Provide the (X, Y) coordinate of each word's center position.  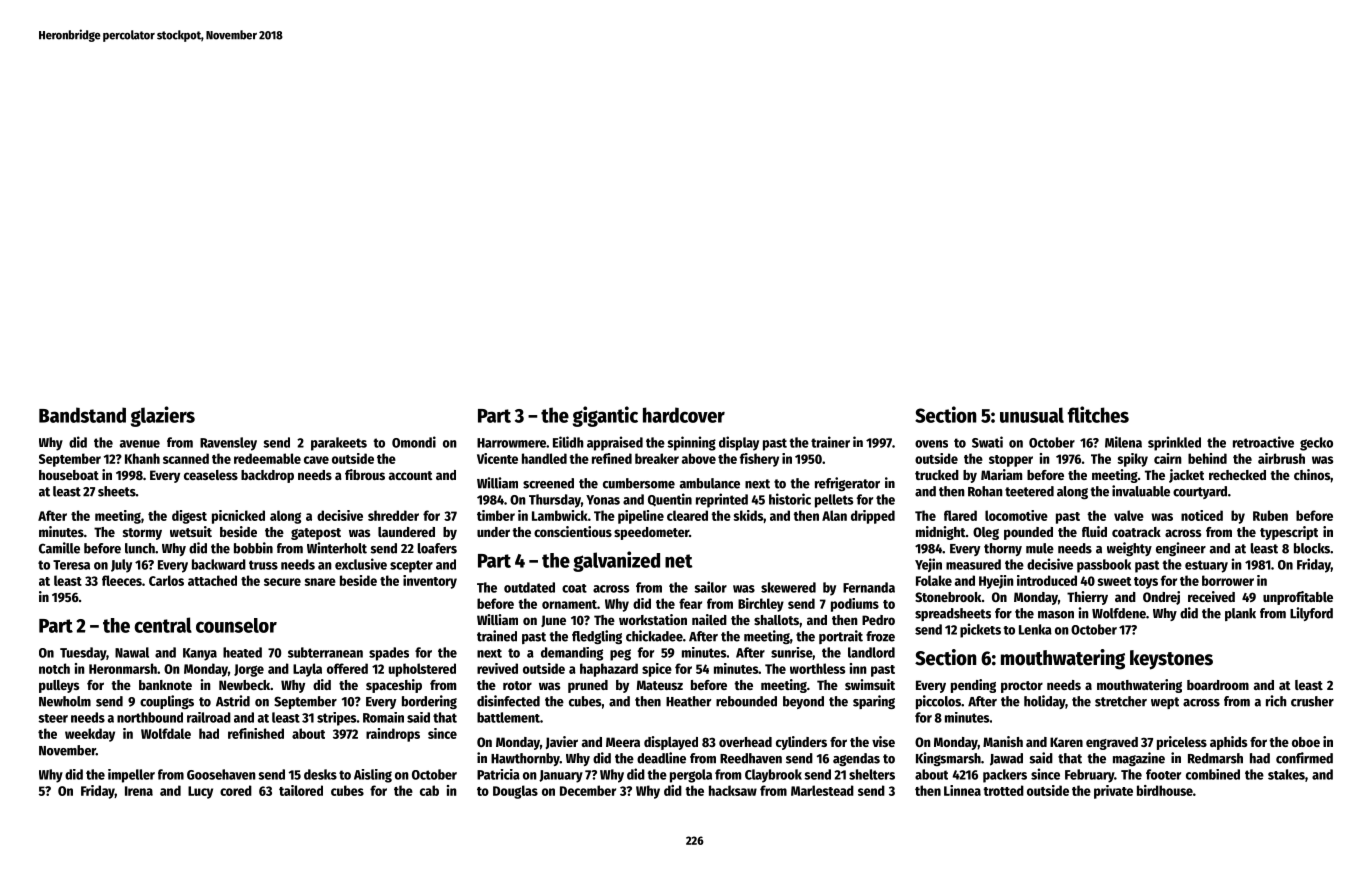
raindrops (393, 735)
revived (497, 668)
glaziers (163, 416)
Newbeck (244, 685)
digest (189, 517)
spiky (1133, 460)
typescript (1289, 533)
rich (1276, 701)
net (679, 561)
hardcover (684, 415)
